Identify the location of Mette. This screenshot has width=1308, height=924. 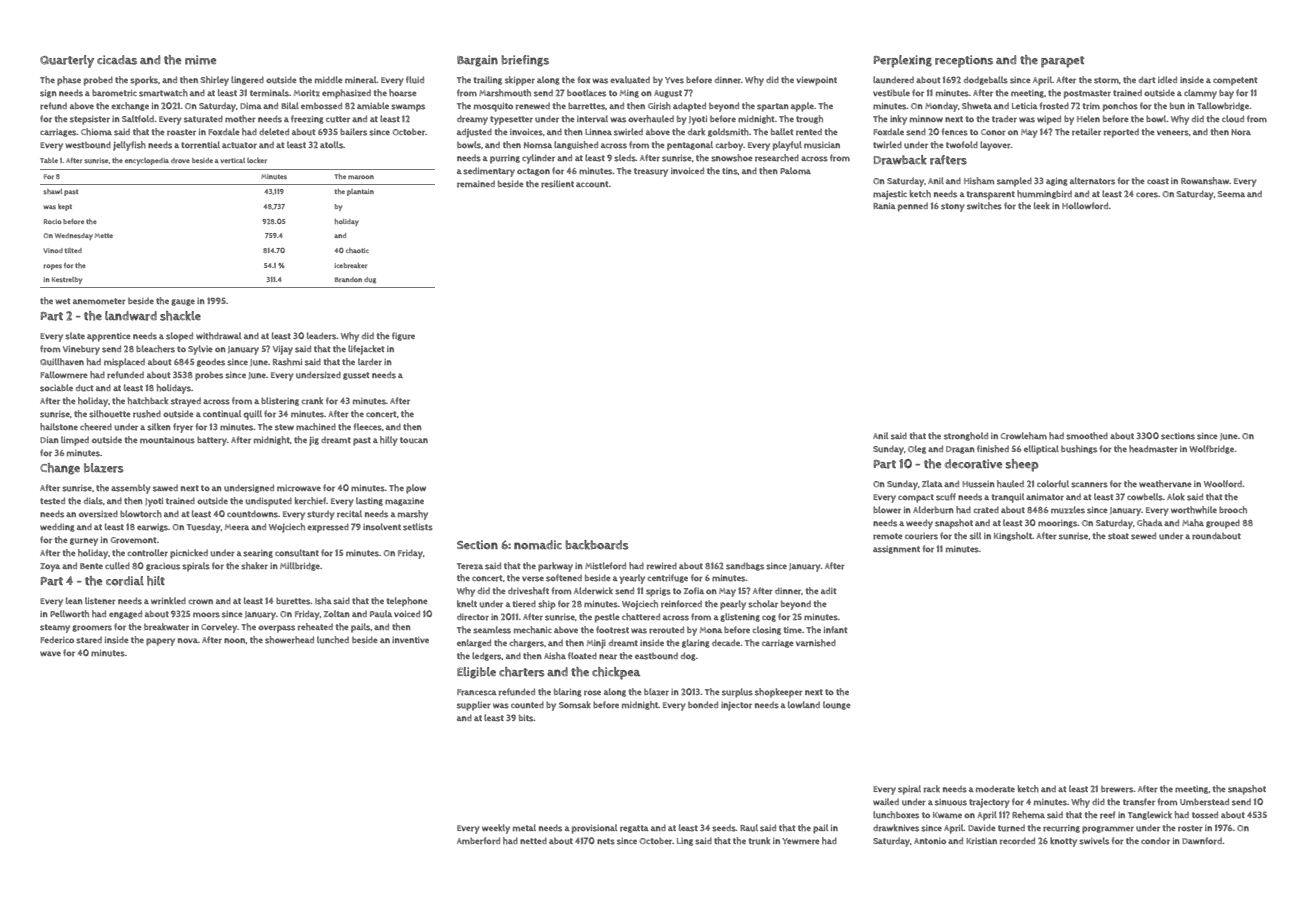
(104, 235).
